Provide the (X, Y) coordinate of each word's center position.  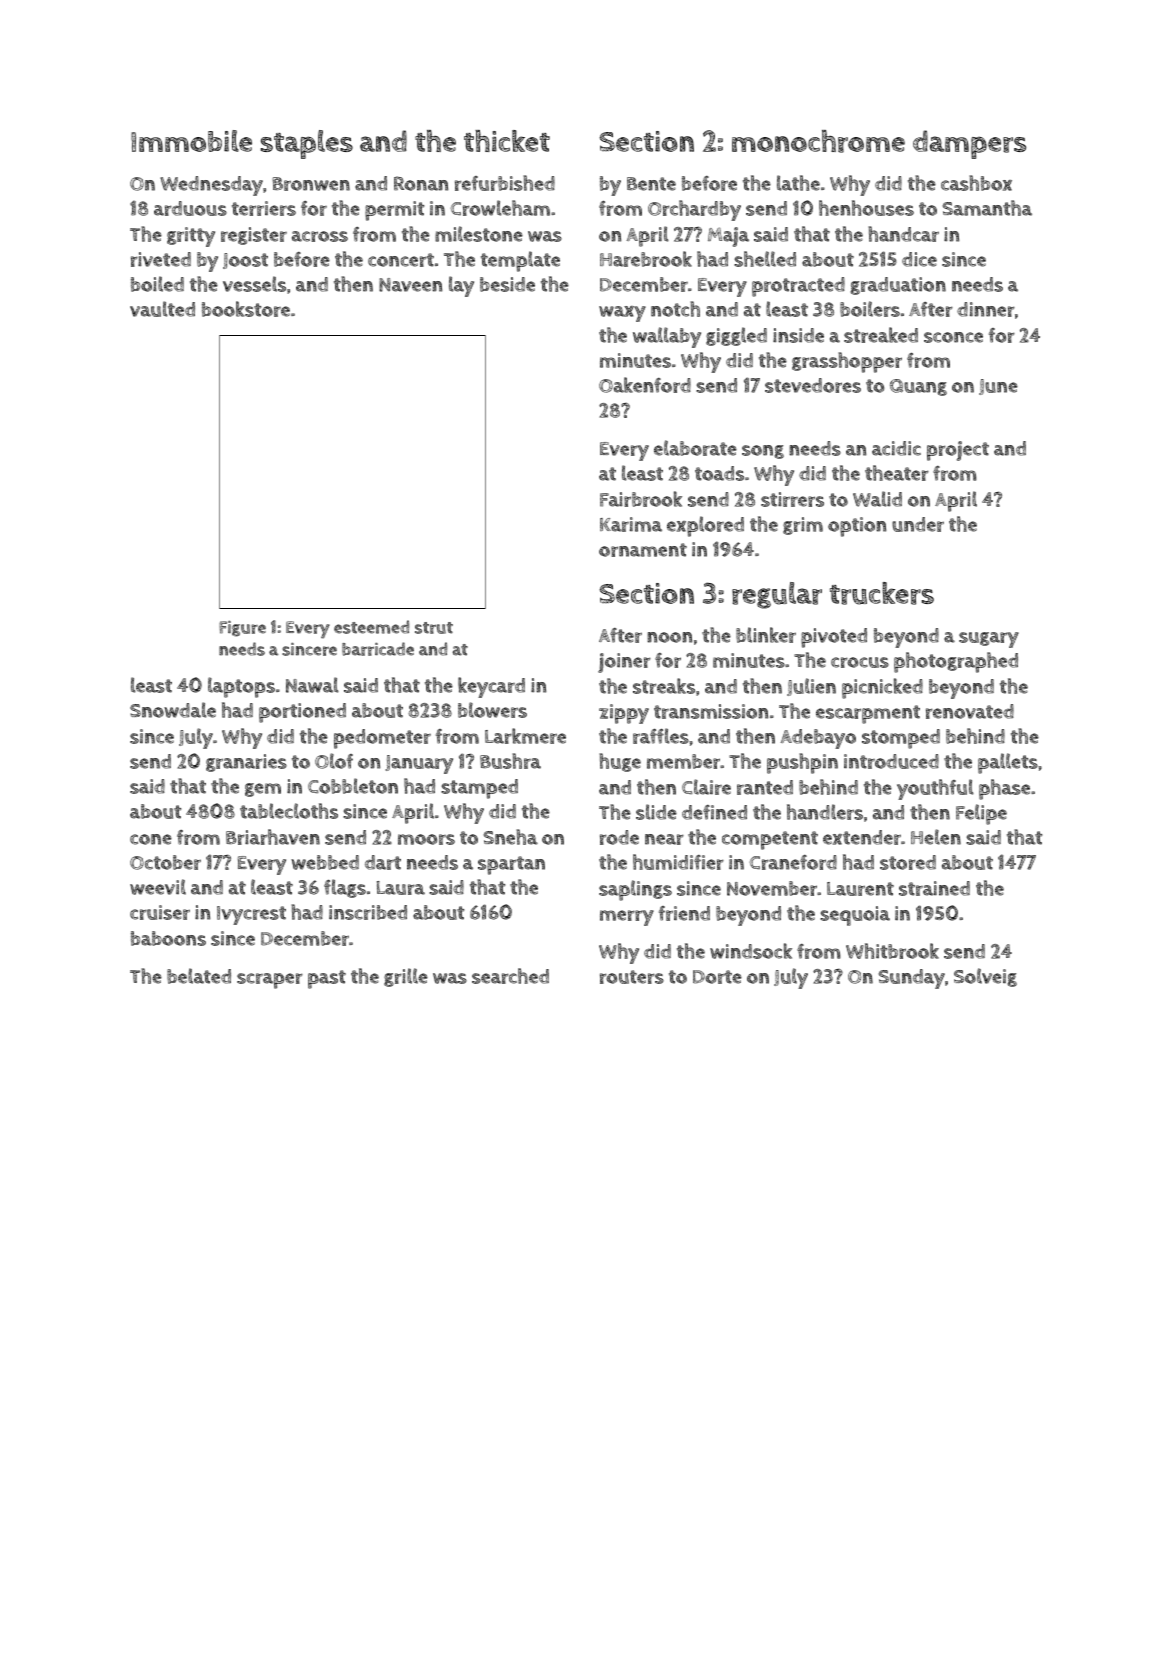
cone (151, 839)
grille (406, 977)
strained (934, 888)
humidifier (678, 862)
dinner (986, 309)
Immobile (191, 141)
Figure (242, 629)
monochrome (818, 141)
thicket (507, 141)
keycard (491, 687)
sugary (989, 640)
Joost (245, 261)
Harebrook (646, 259)
